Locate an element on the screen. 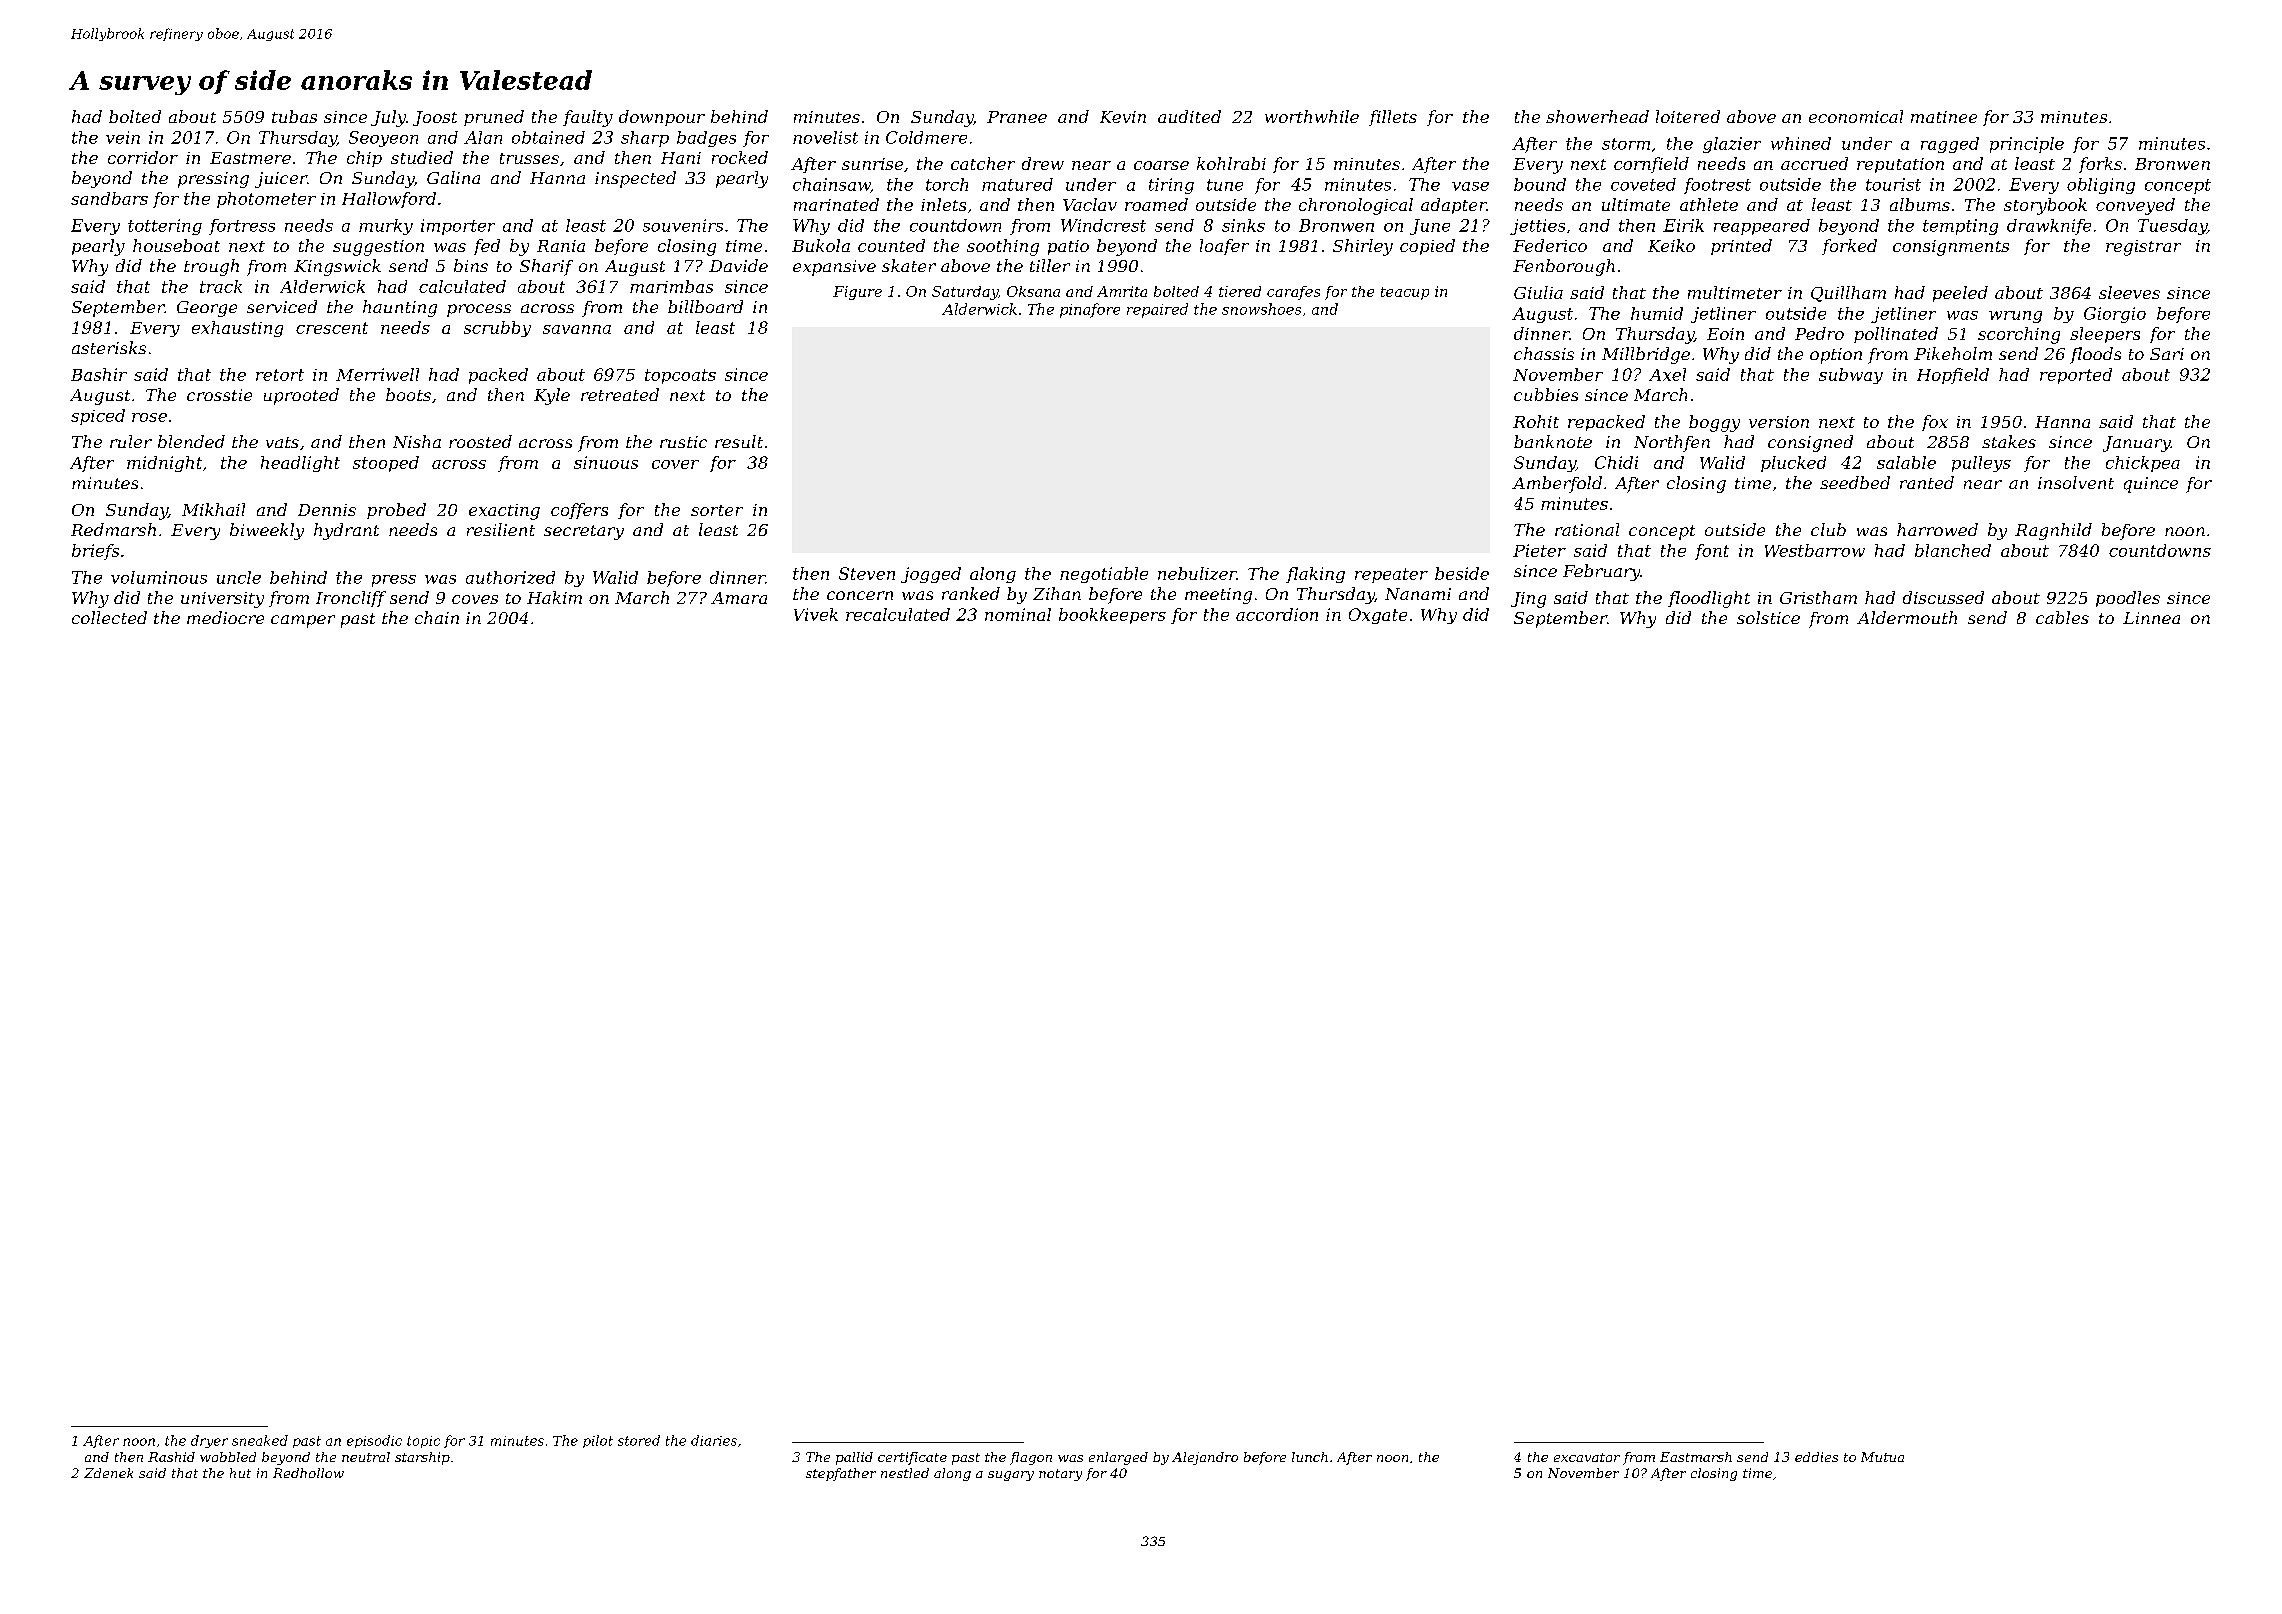 This screenshot has height=1614, width=2282. Aldermouth is located at coordinates (1907, 617).
